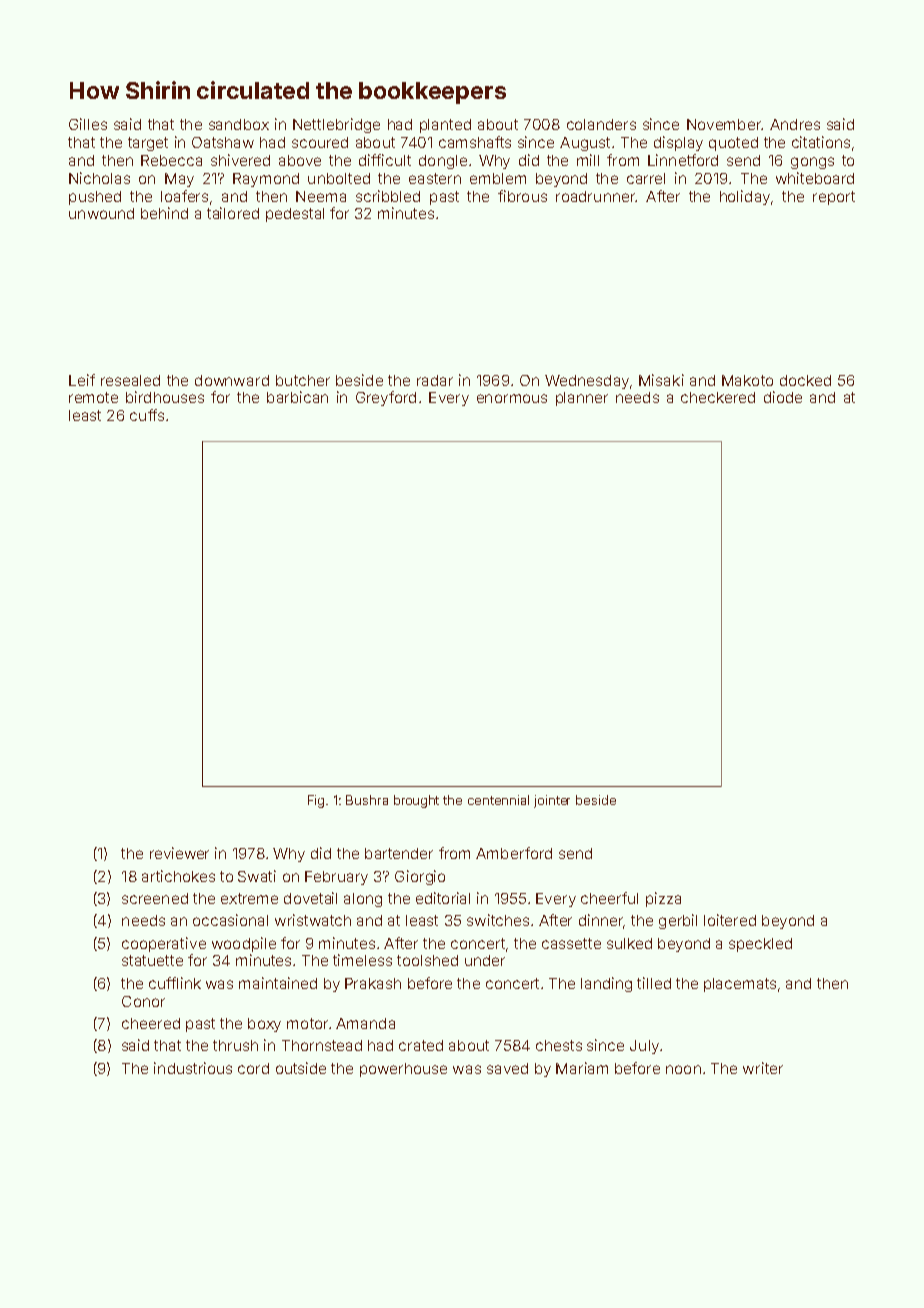  I want to click on toolshed, so click(427, 960).
